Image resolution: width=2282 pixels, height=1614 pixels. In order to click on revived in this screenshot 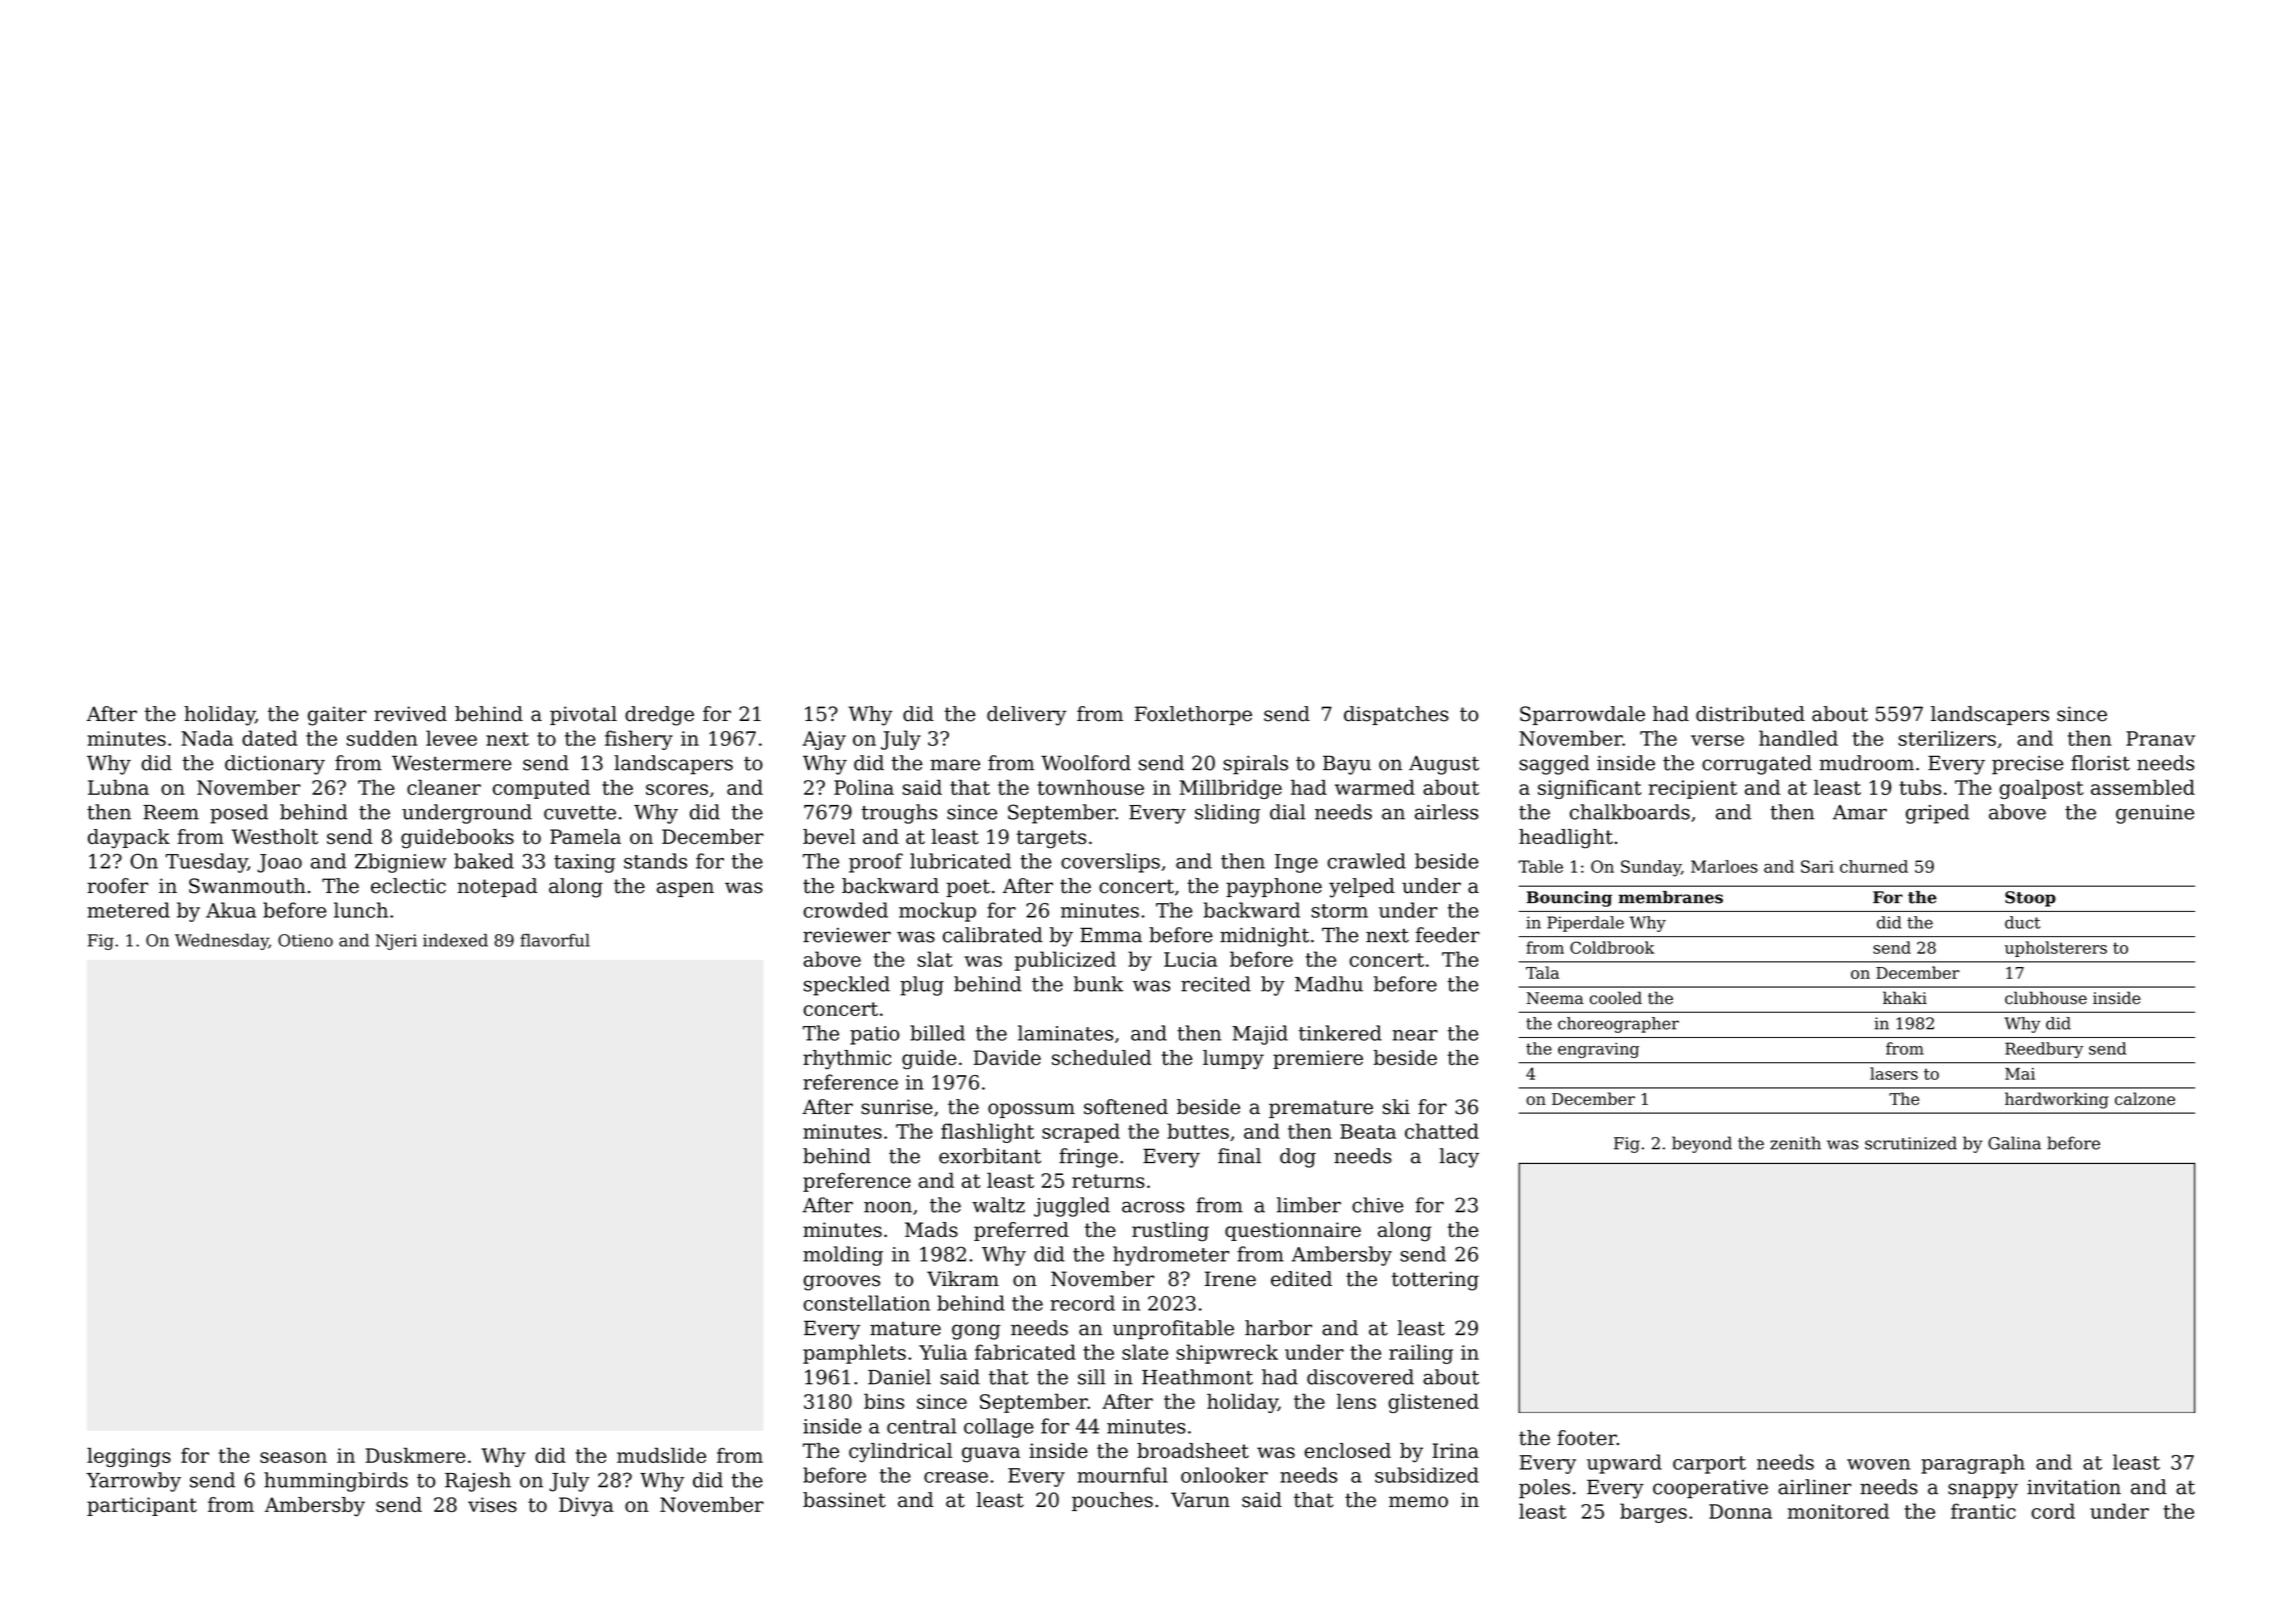, I will do `click(410, 714)`.
